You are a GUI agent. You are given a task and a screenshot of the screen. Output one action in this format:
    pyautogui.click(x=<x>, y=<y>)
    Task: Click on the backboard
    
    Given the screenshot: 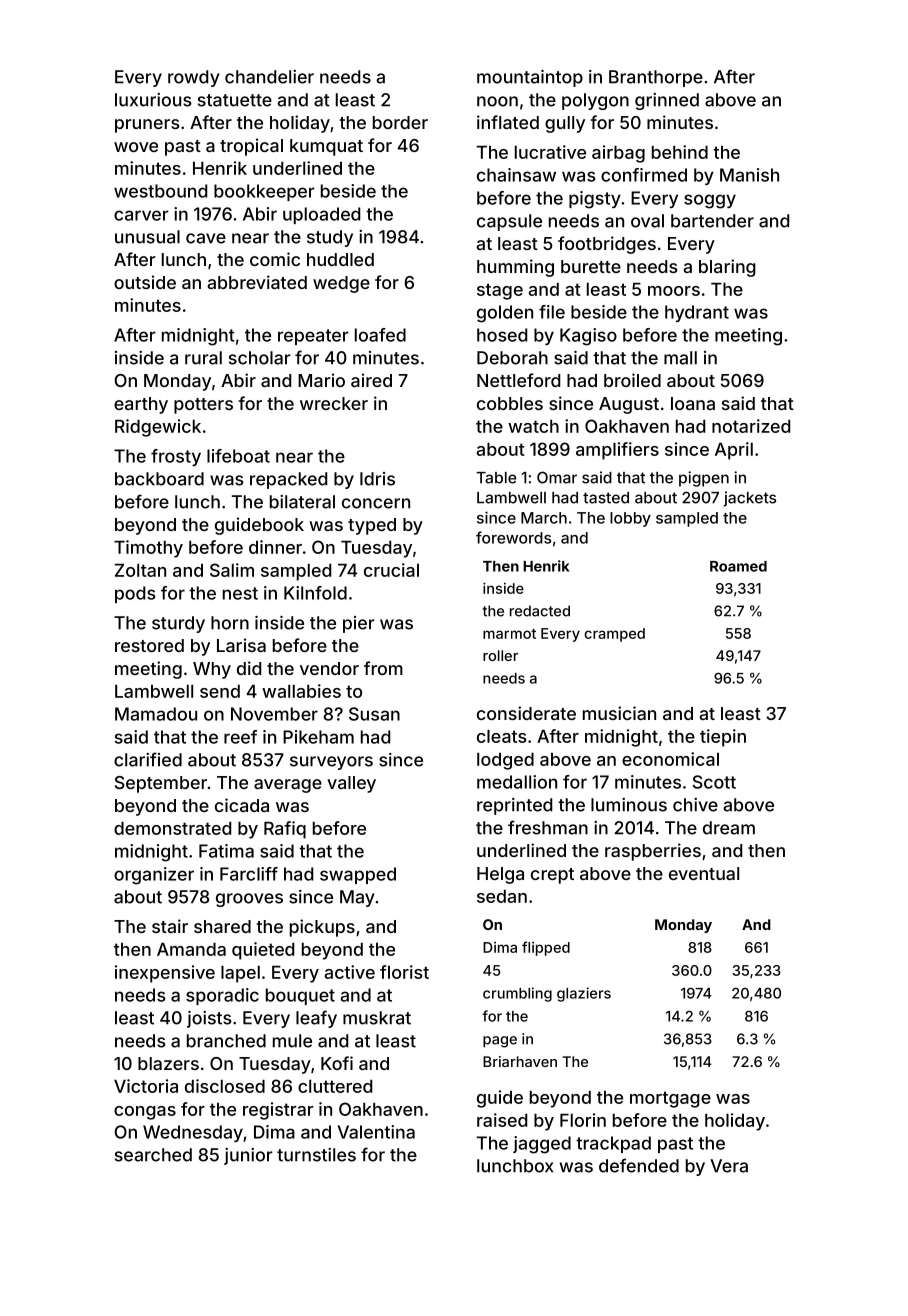 What is the action you would take?
    pyautogui.click(x=159, y=479)
